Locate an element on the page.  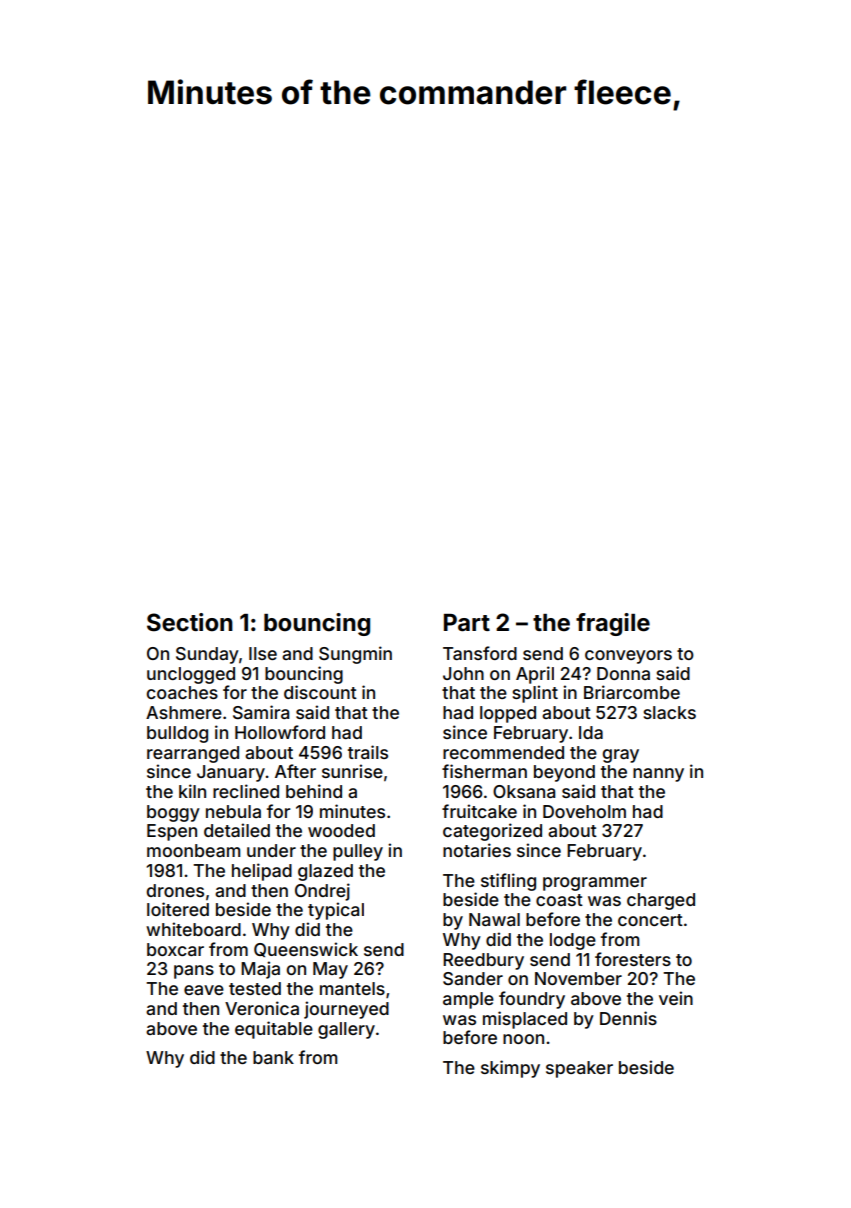
Part is located at coordinates (467, 623).
